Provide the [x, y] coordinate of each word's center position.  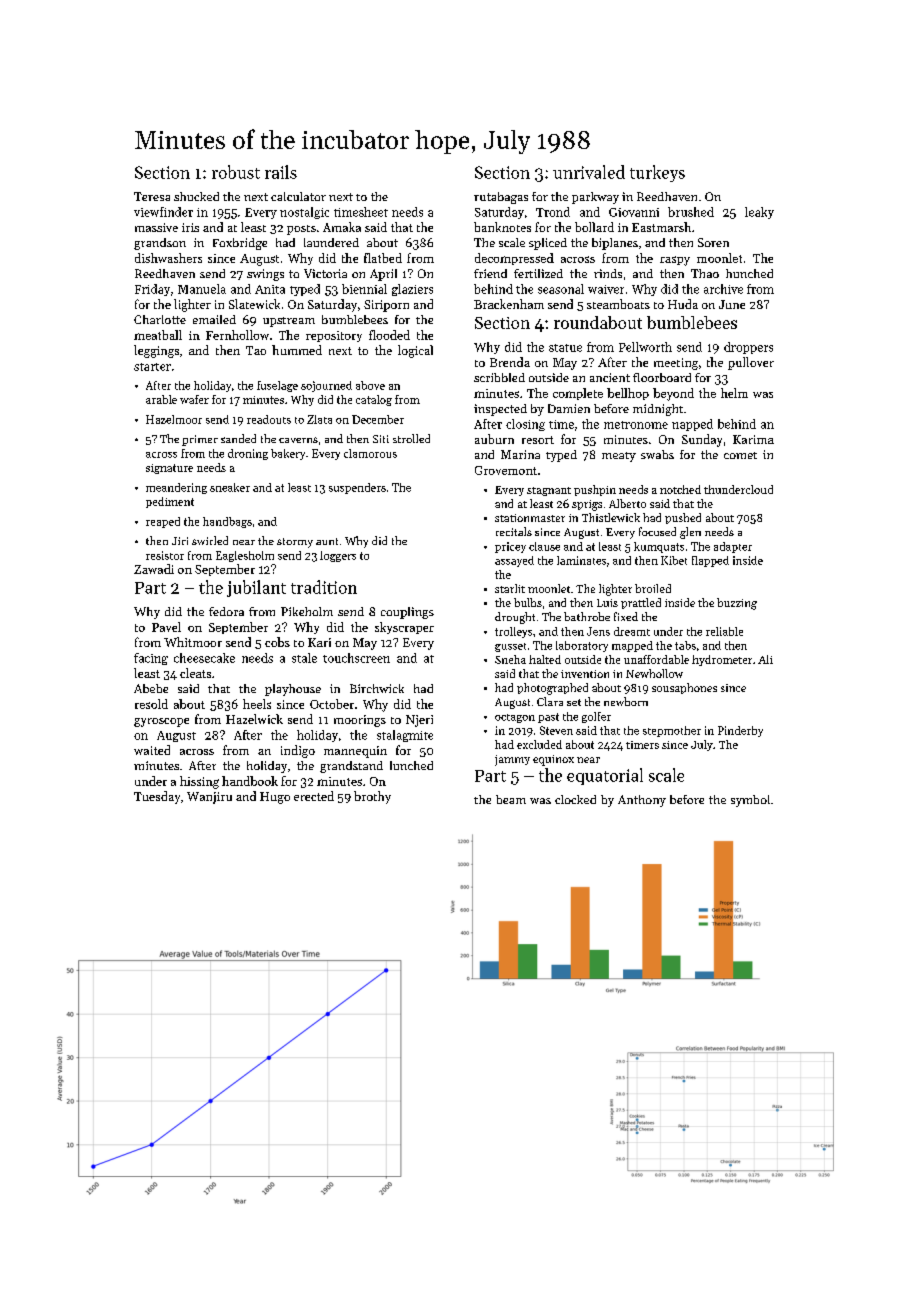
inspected [500, 410]
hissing [199, 782]
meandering [176, 488]
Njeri [419, 721]
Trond [553, 212]
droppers [748, 348]
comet [740, 455]
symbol [750, 801]
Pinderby [740, 731]
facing [151, 659]
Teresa [152, 196]
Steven [556, 730]
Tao [256, 350]
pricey [510, 547]
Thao [705, 273]
